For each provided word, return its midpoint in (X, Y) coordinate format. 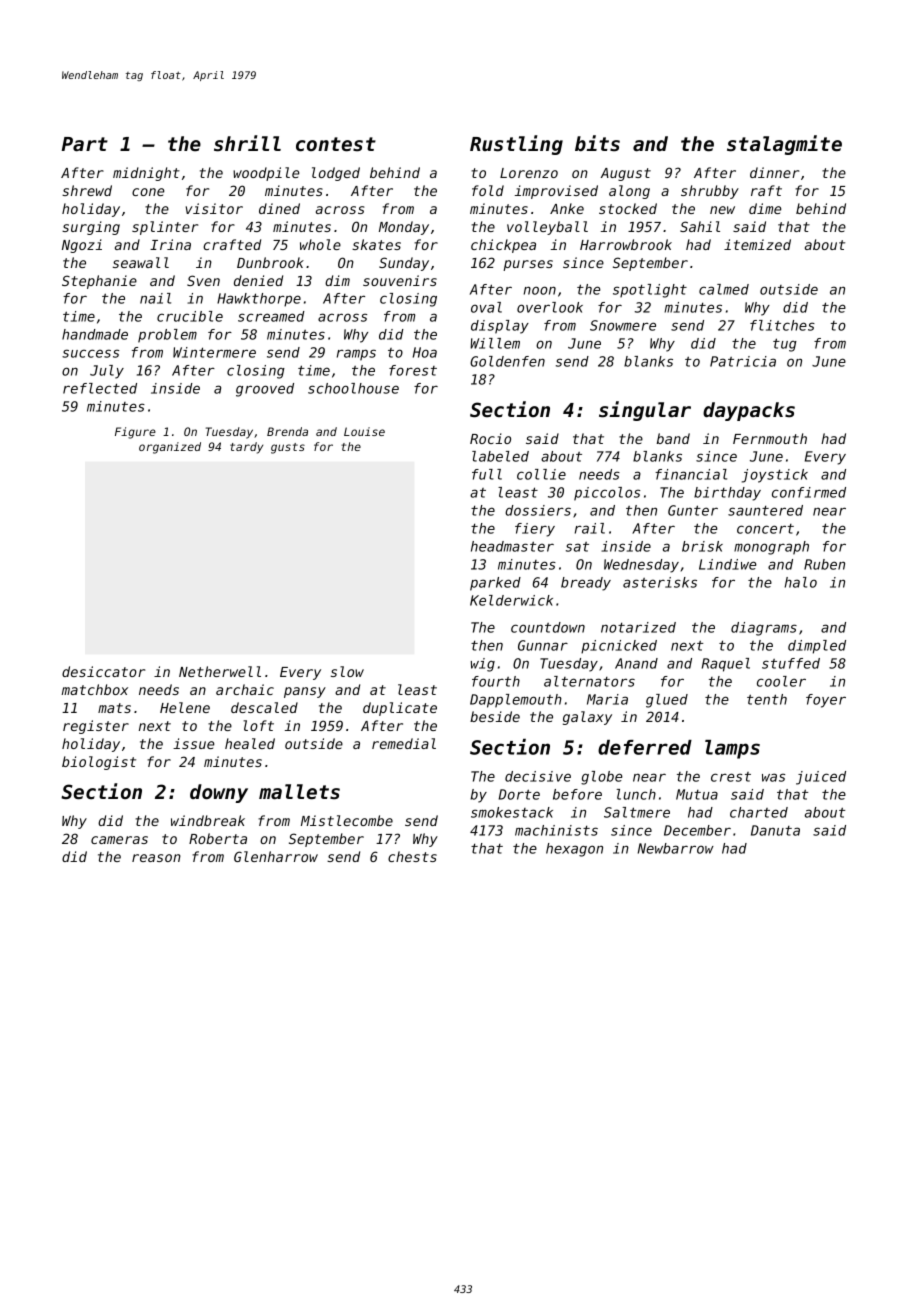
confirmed (809, 492)
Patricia (743, 361)
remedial (404, 743)
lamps (732, 749)
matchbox (95, 689)
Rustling (516, 145)
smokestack (512, 812)
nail (155, 298)
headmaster (512, 546)
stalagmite (784, 145)
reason (156, 858)
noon (540, 290)
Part (85, 144)
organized (170, 448)
